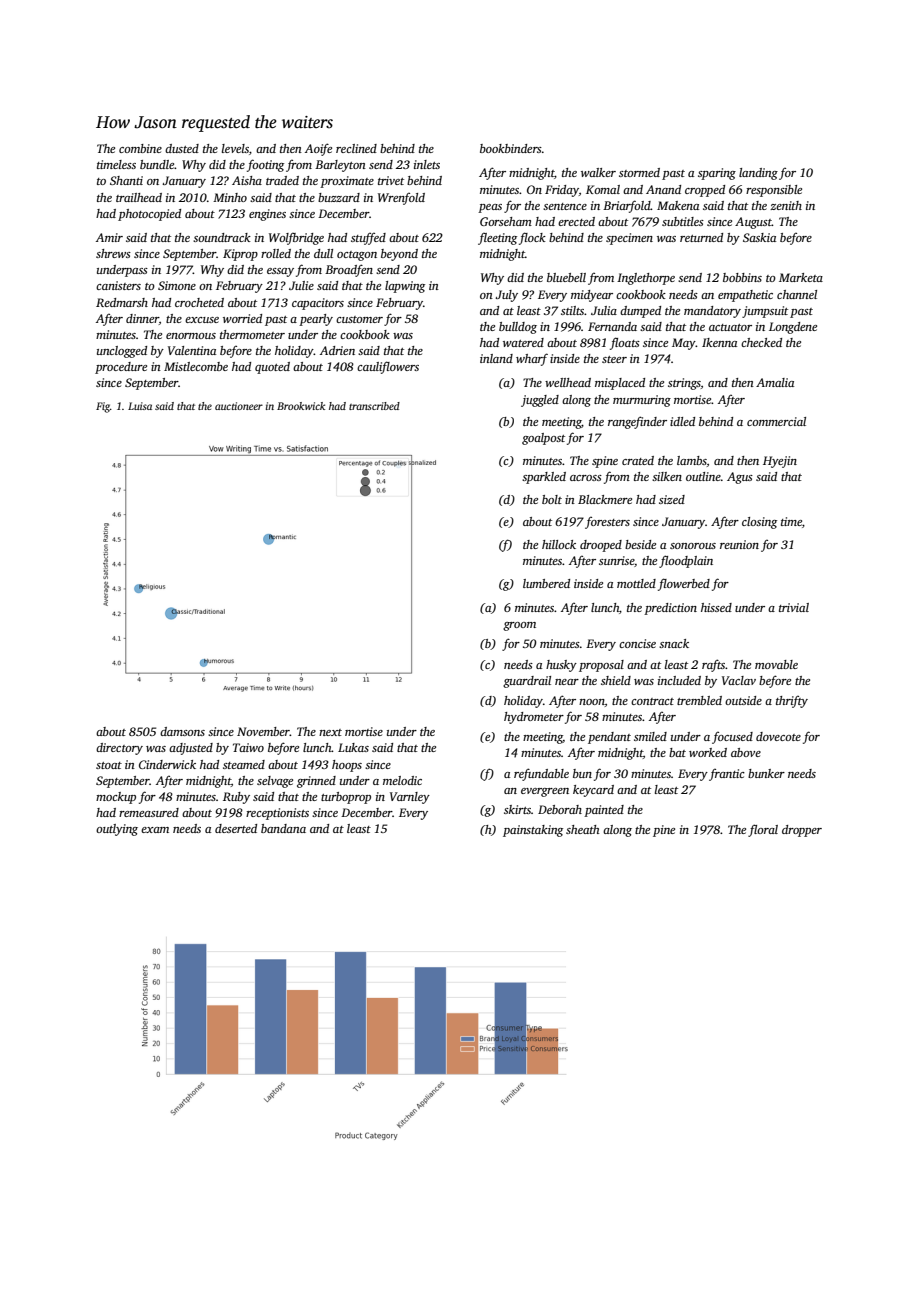 This page has height=1308, width=924. I want to click on Luisa, so click(140, 406).
